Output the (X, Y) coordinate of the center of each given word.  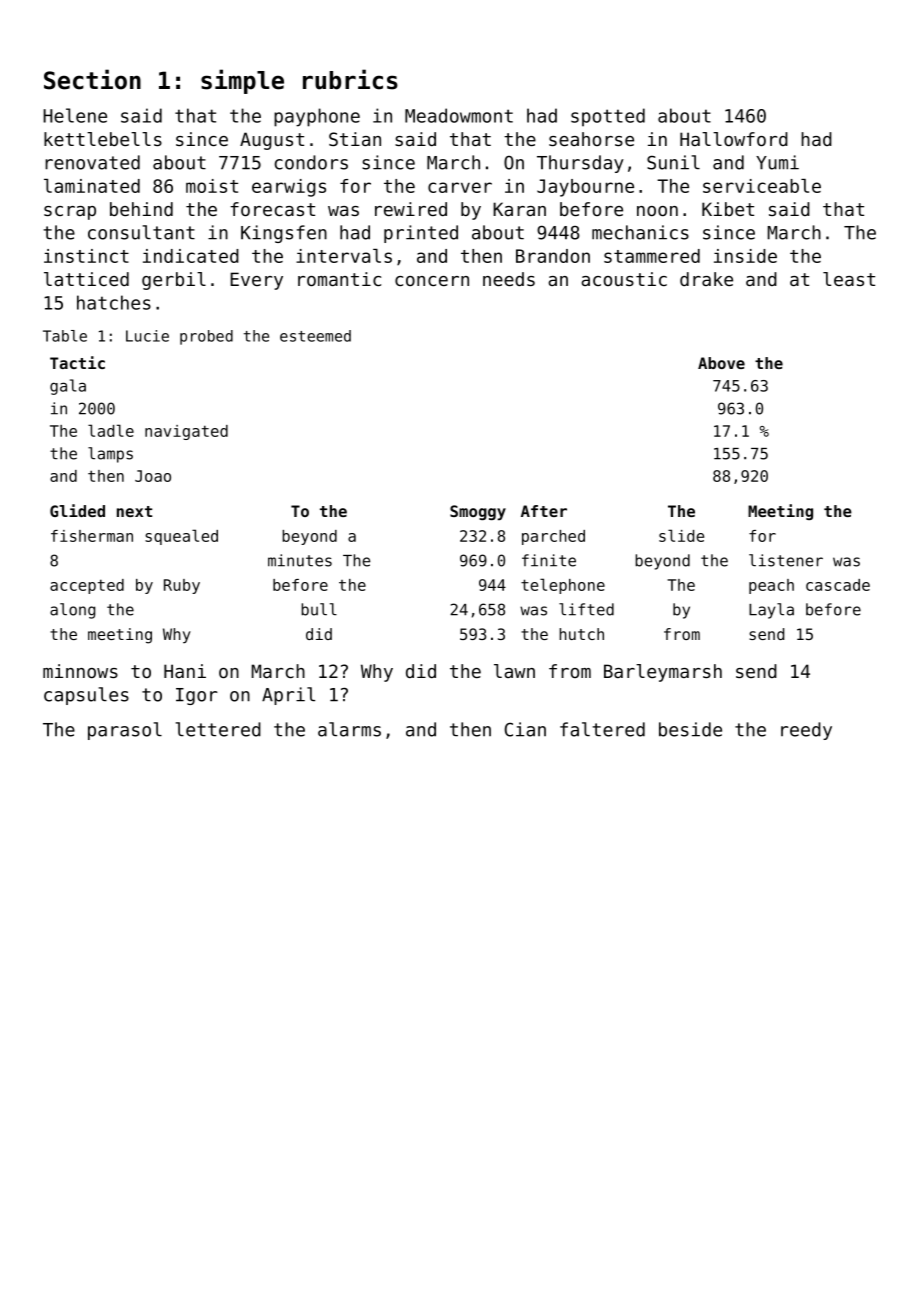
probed (206, 337)
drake (706, 279)
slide (681, 535)
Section (92, 79)
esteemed (315, 336)
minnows (80, 671)
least (849, 279)
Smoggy (478, 513)
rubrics (350, 79)
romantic (339, 279)
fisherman (92, 536)
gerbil (174, 281)
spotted (608, 117)
